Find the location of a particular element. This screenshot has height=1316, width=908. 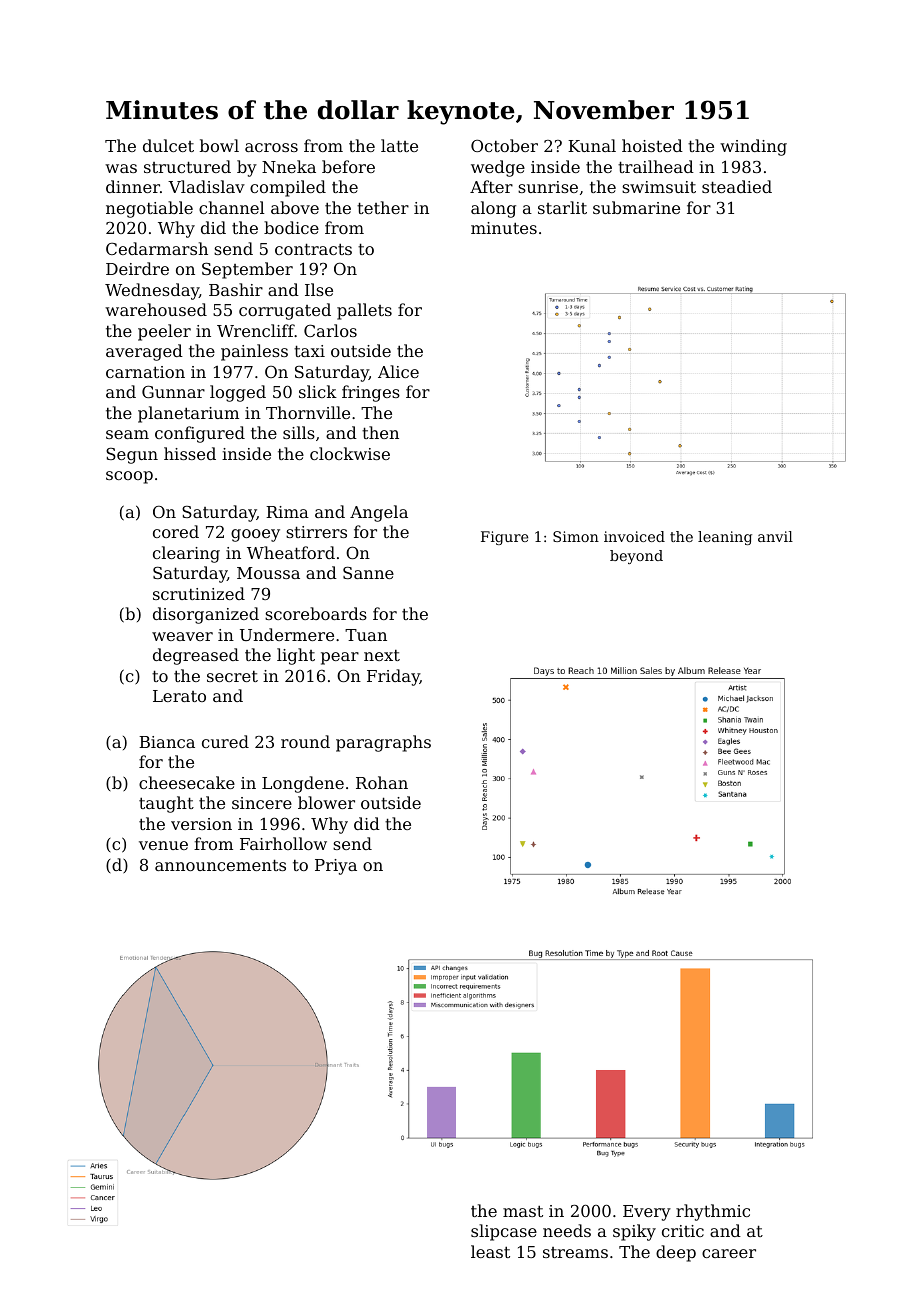

cored is located at coordinates (176, 531).
